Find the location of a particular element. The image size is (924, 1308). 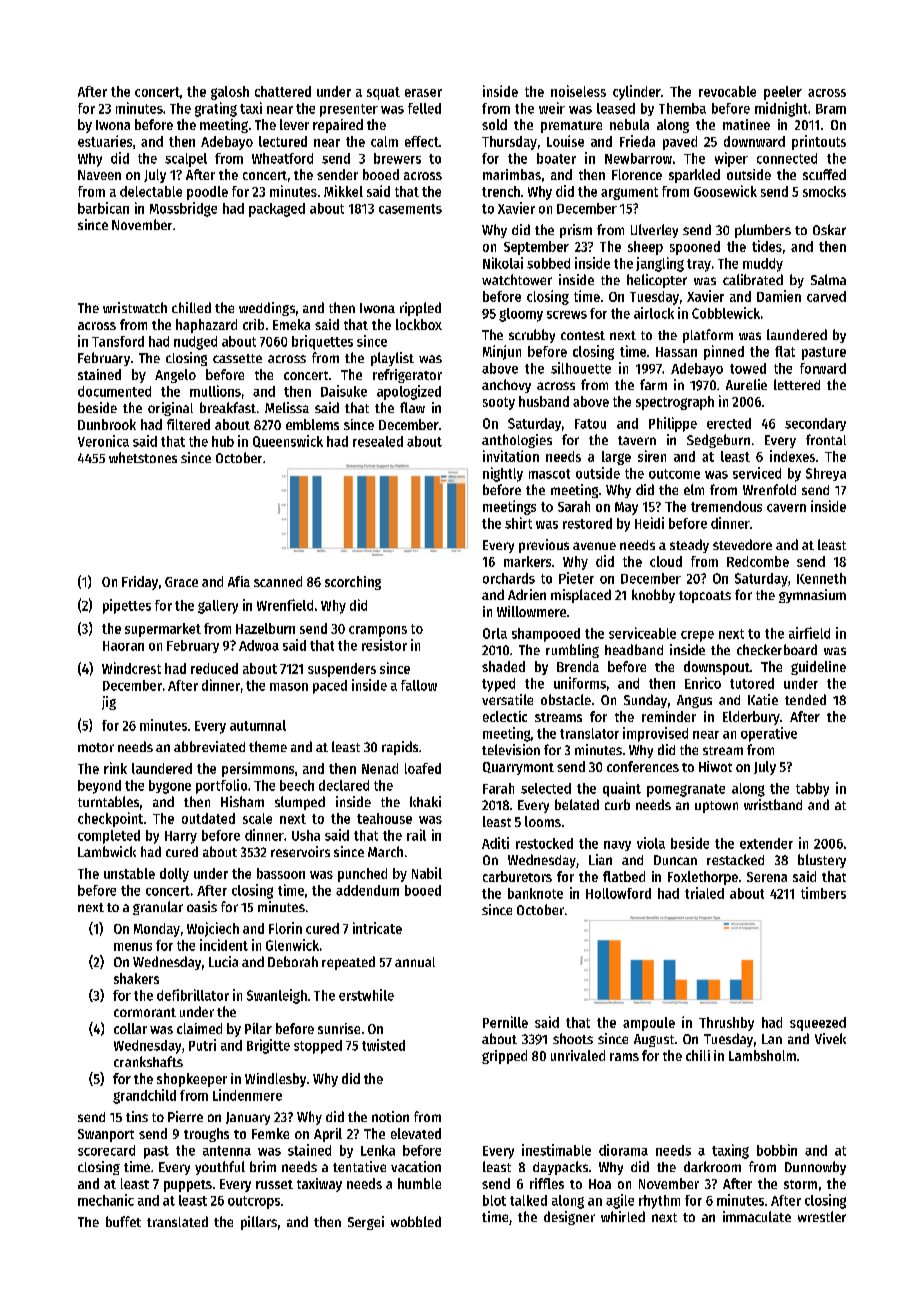

Hazelburn is located at coordinates (265, 628).
